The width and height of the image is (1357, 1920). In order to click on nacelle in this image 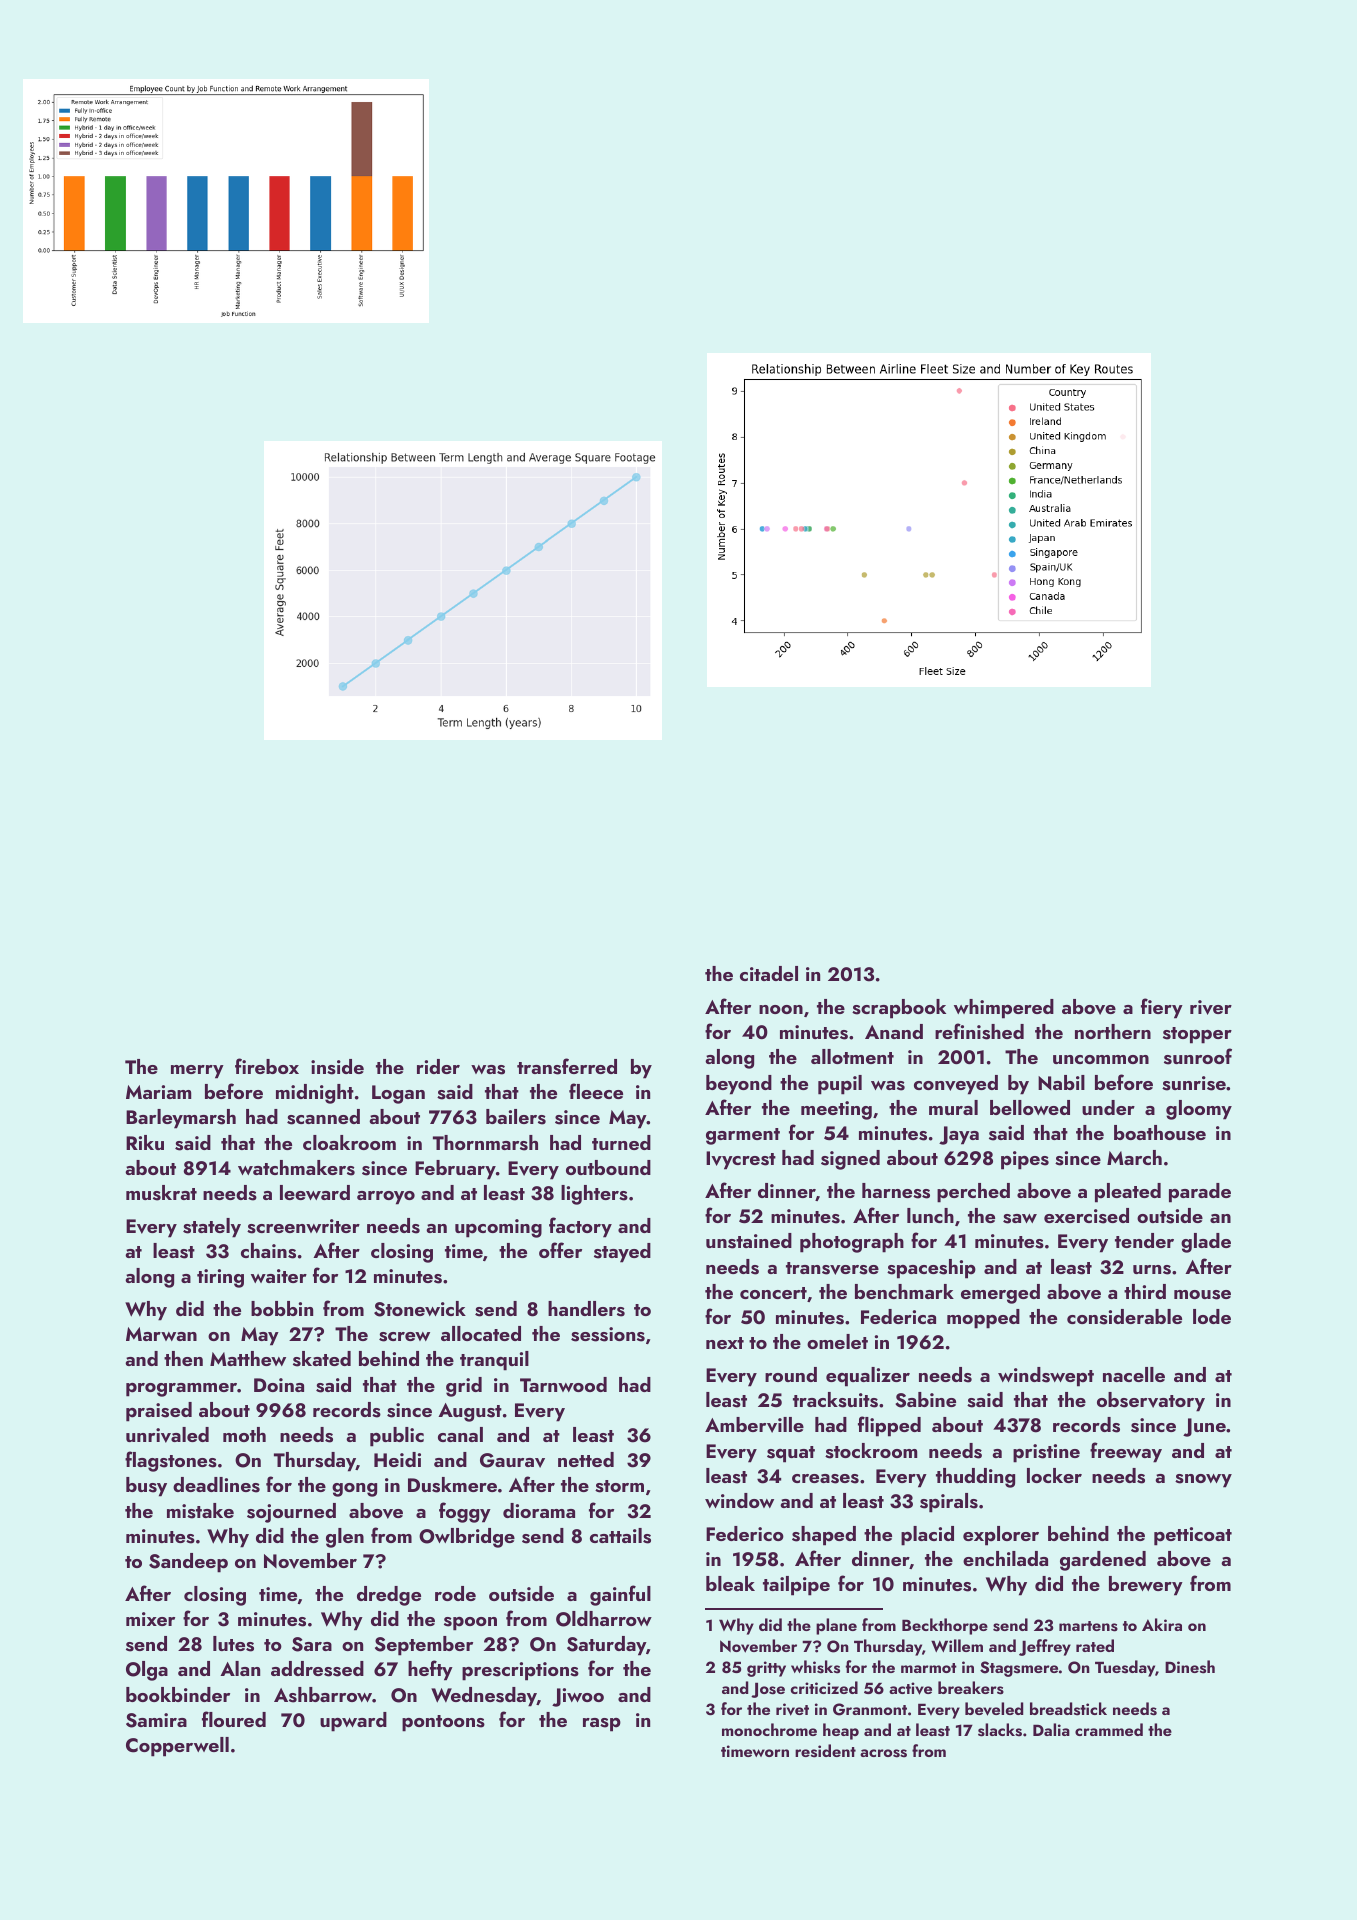, I will do `click(1134, 1374)`.
